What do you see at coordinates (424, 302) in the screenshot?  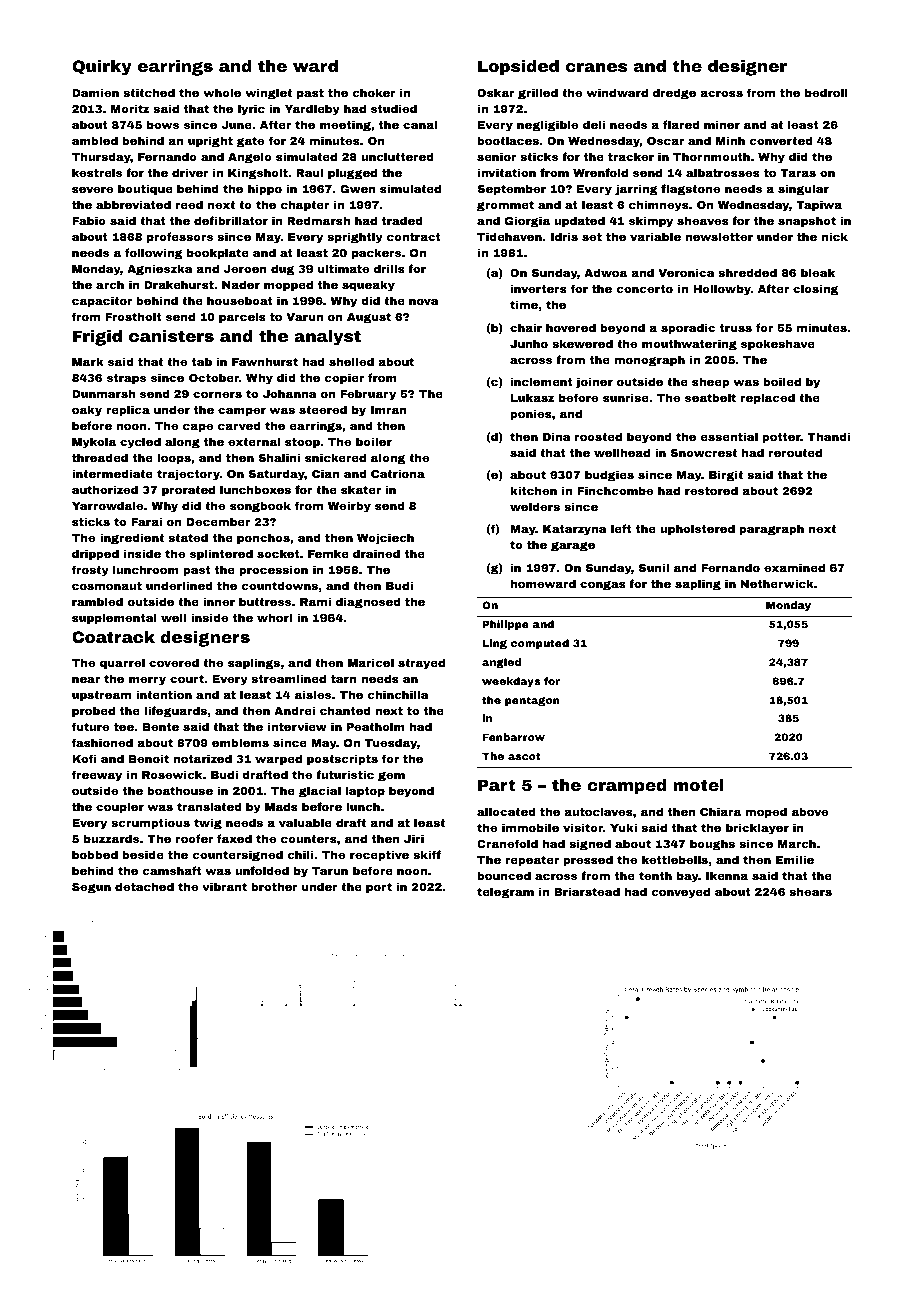 I see `nova` at bounding box center [424, 302].
